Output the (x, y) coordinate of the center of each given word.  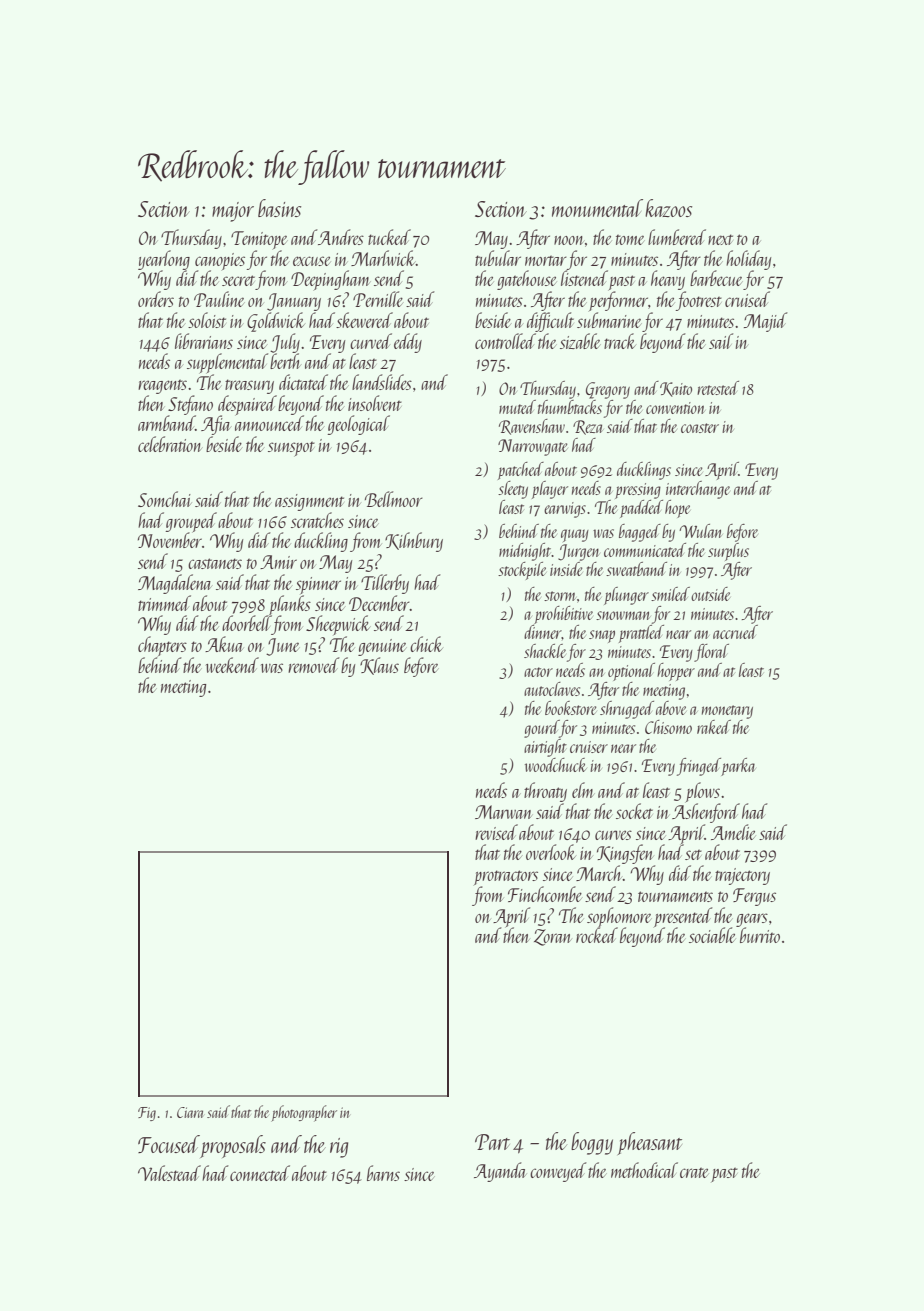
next (720, 239)
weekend (232, 665)
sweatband (636, 569)
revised (496, 832)
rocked (597, 935)
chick (426, 644)
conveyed (558, 1172)
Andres (341, 237)
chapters (162, 646)
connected (260, 1173)
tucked (389, 237)
